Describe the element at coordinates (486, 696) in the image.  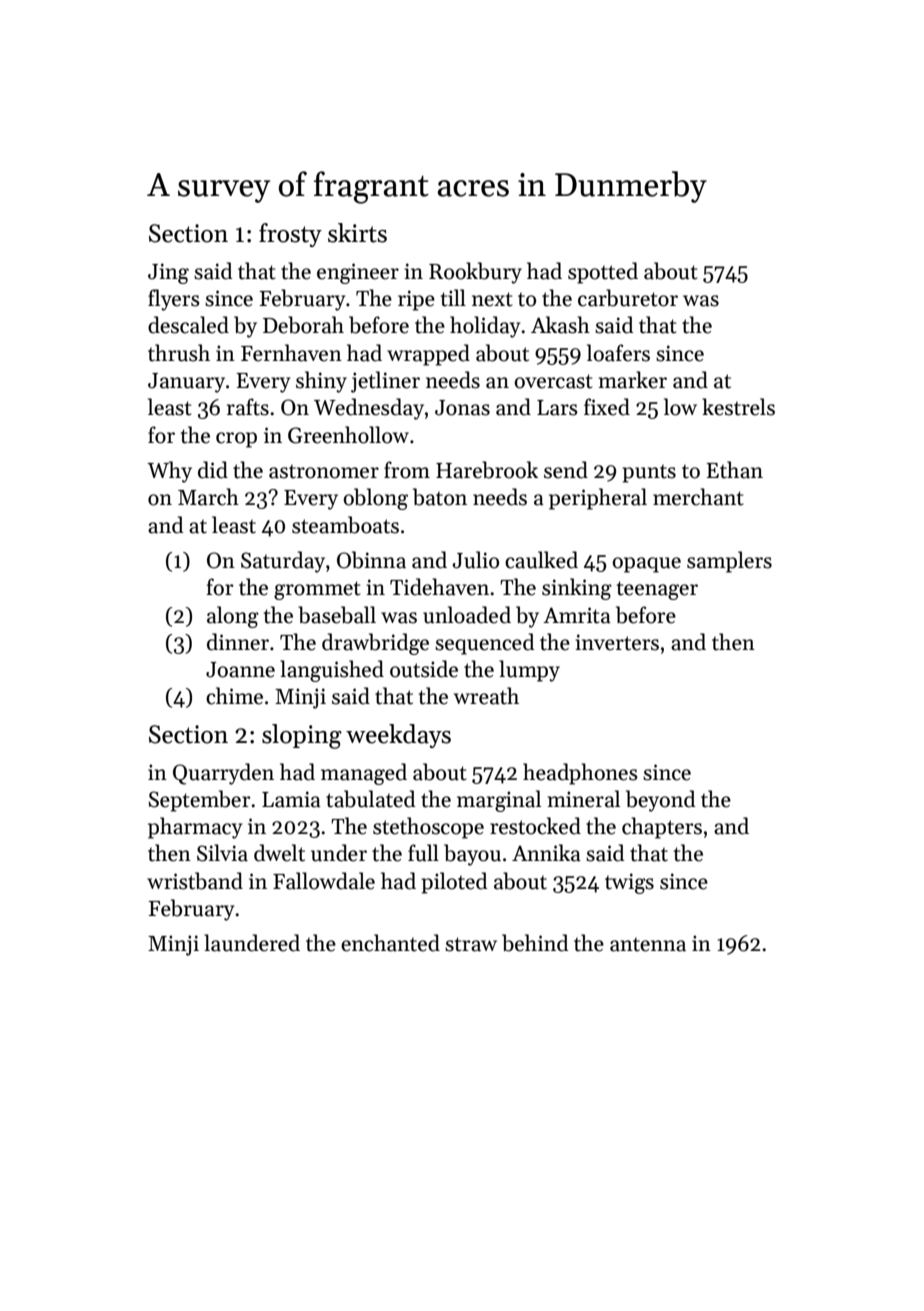
I see `wreath` at that location.
